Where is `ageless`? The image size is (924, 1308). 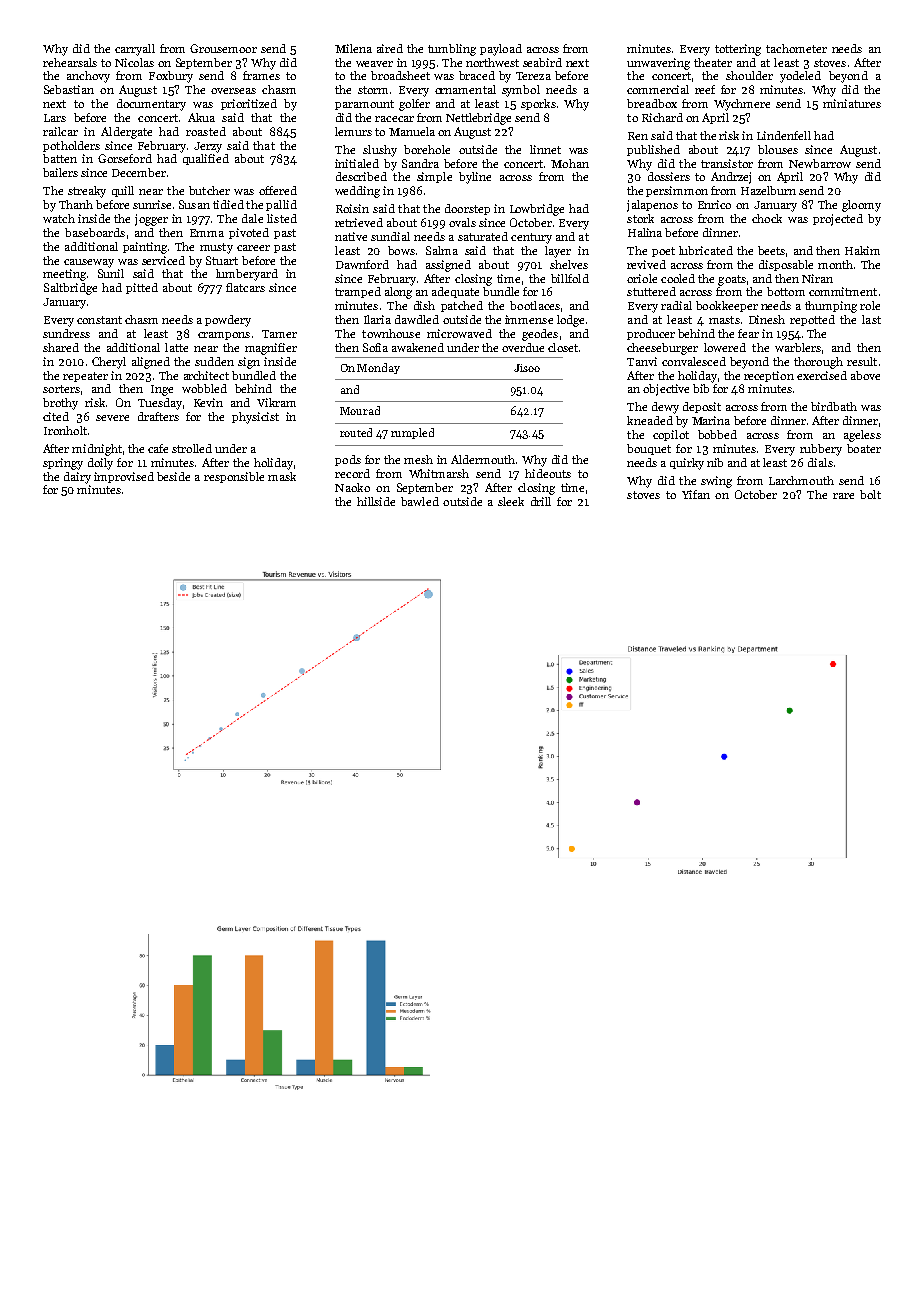 ageless is located at coordinates (862, 436).
